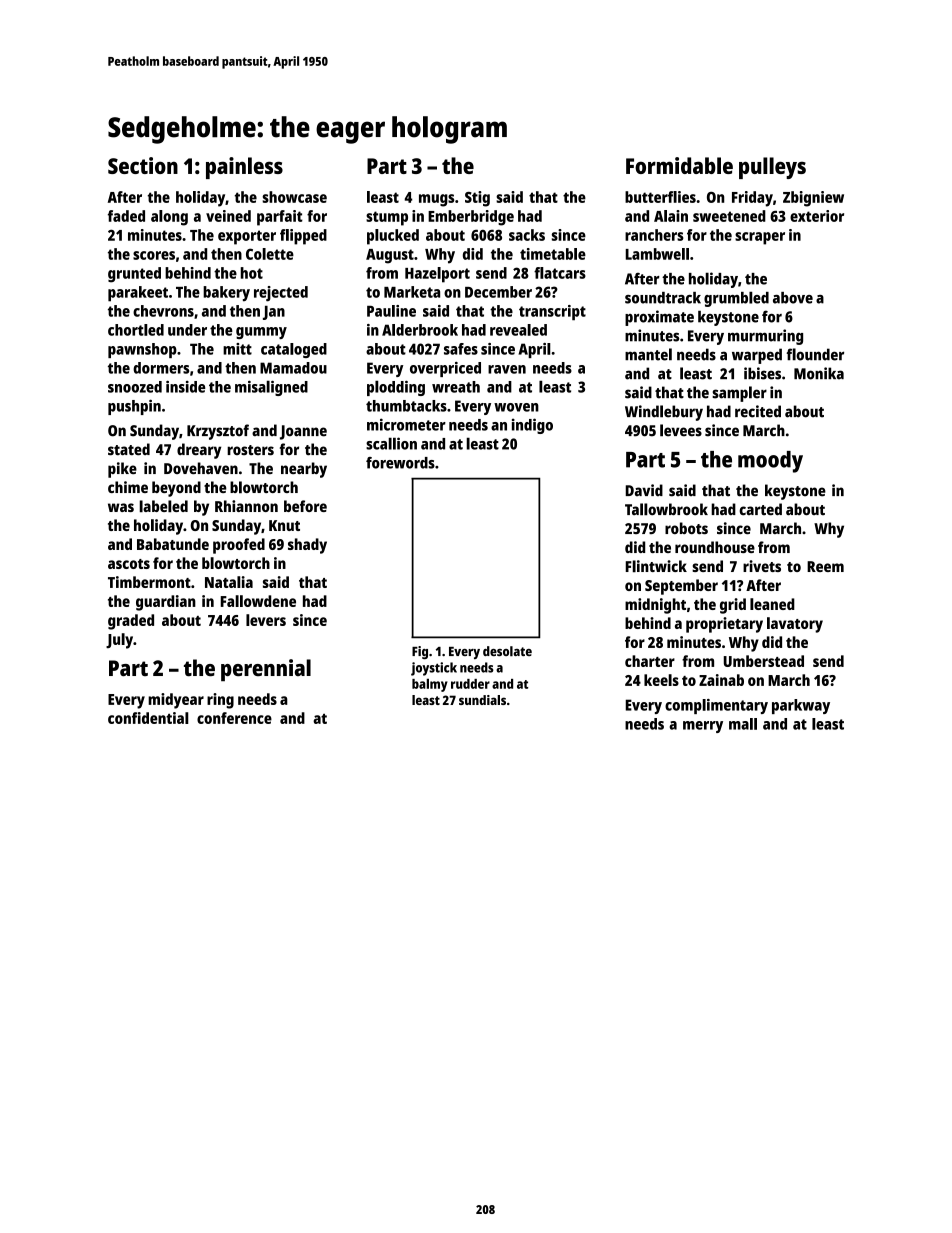  Describe the element at coordinates (661, 680) in the document. I see `keels` at that location.
